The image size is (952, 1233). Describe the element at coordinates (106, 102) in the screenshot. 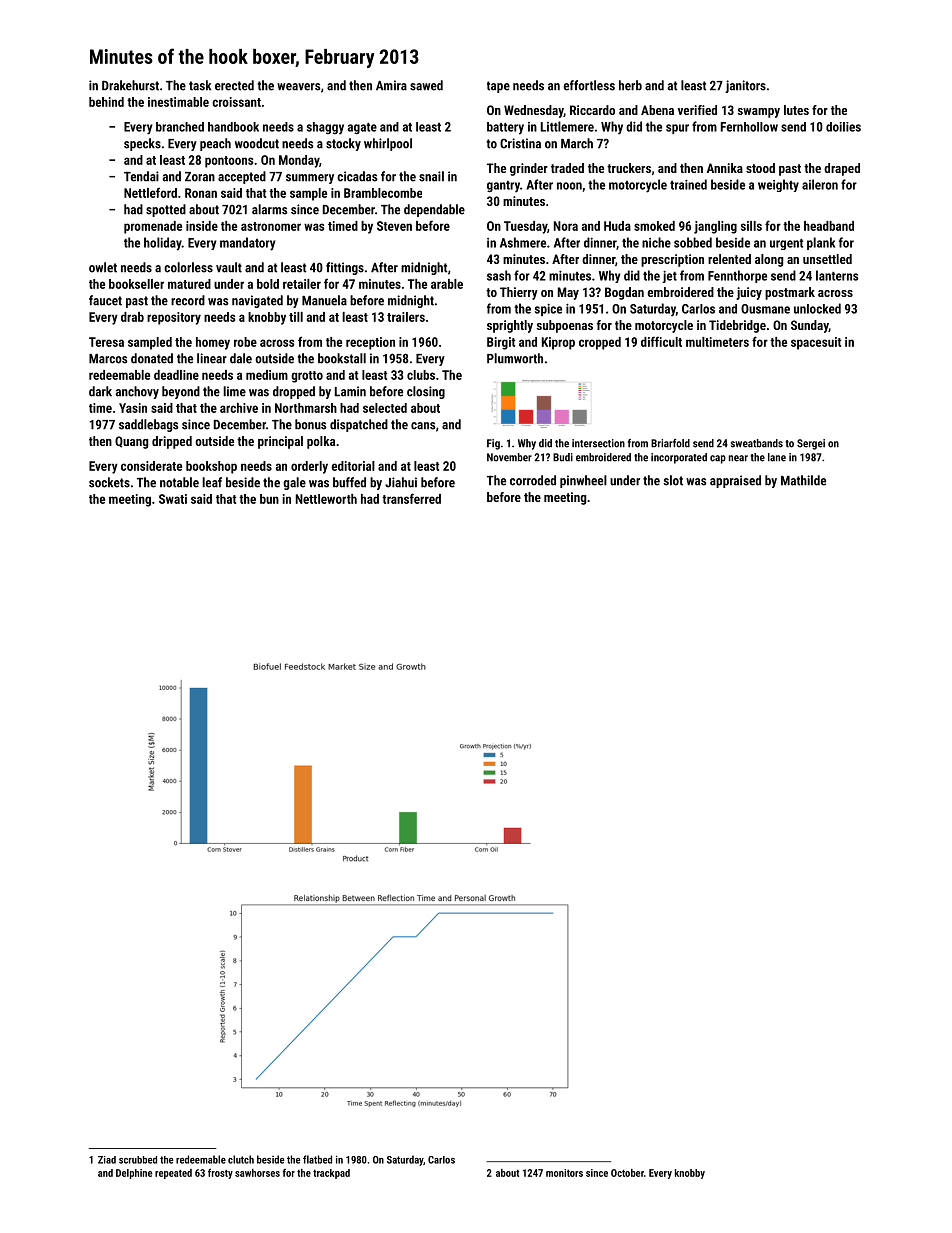

I see `behind` at that location.
